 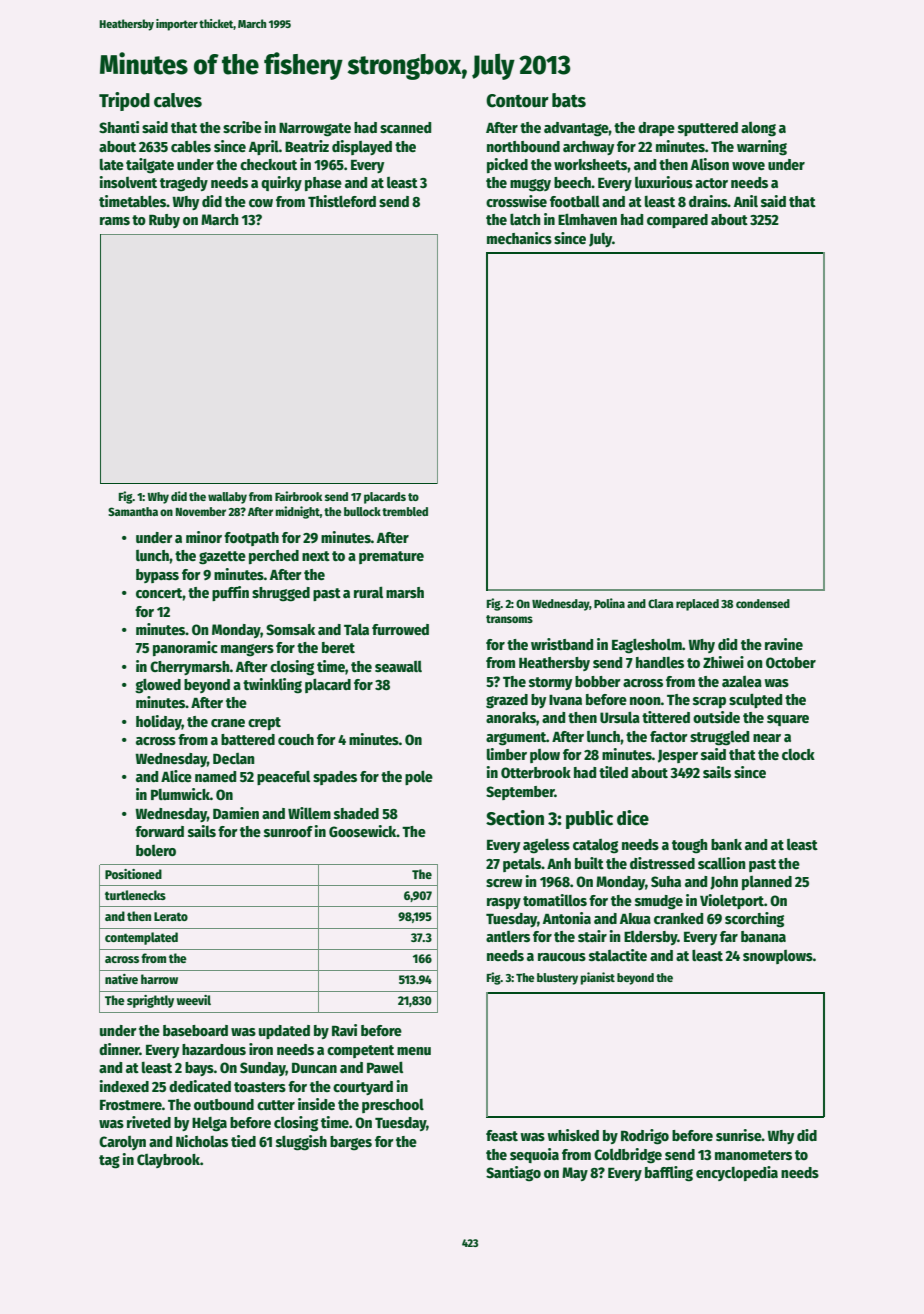 What do you see at coordinates (758, 129) in the screenshot?
I see `along` at bounding box center [758, 129].
